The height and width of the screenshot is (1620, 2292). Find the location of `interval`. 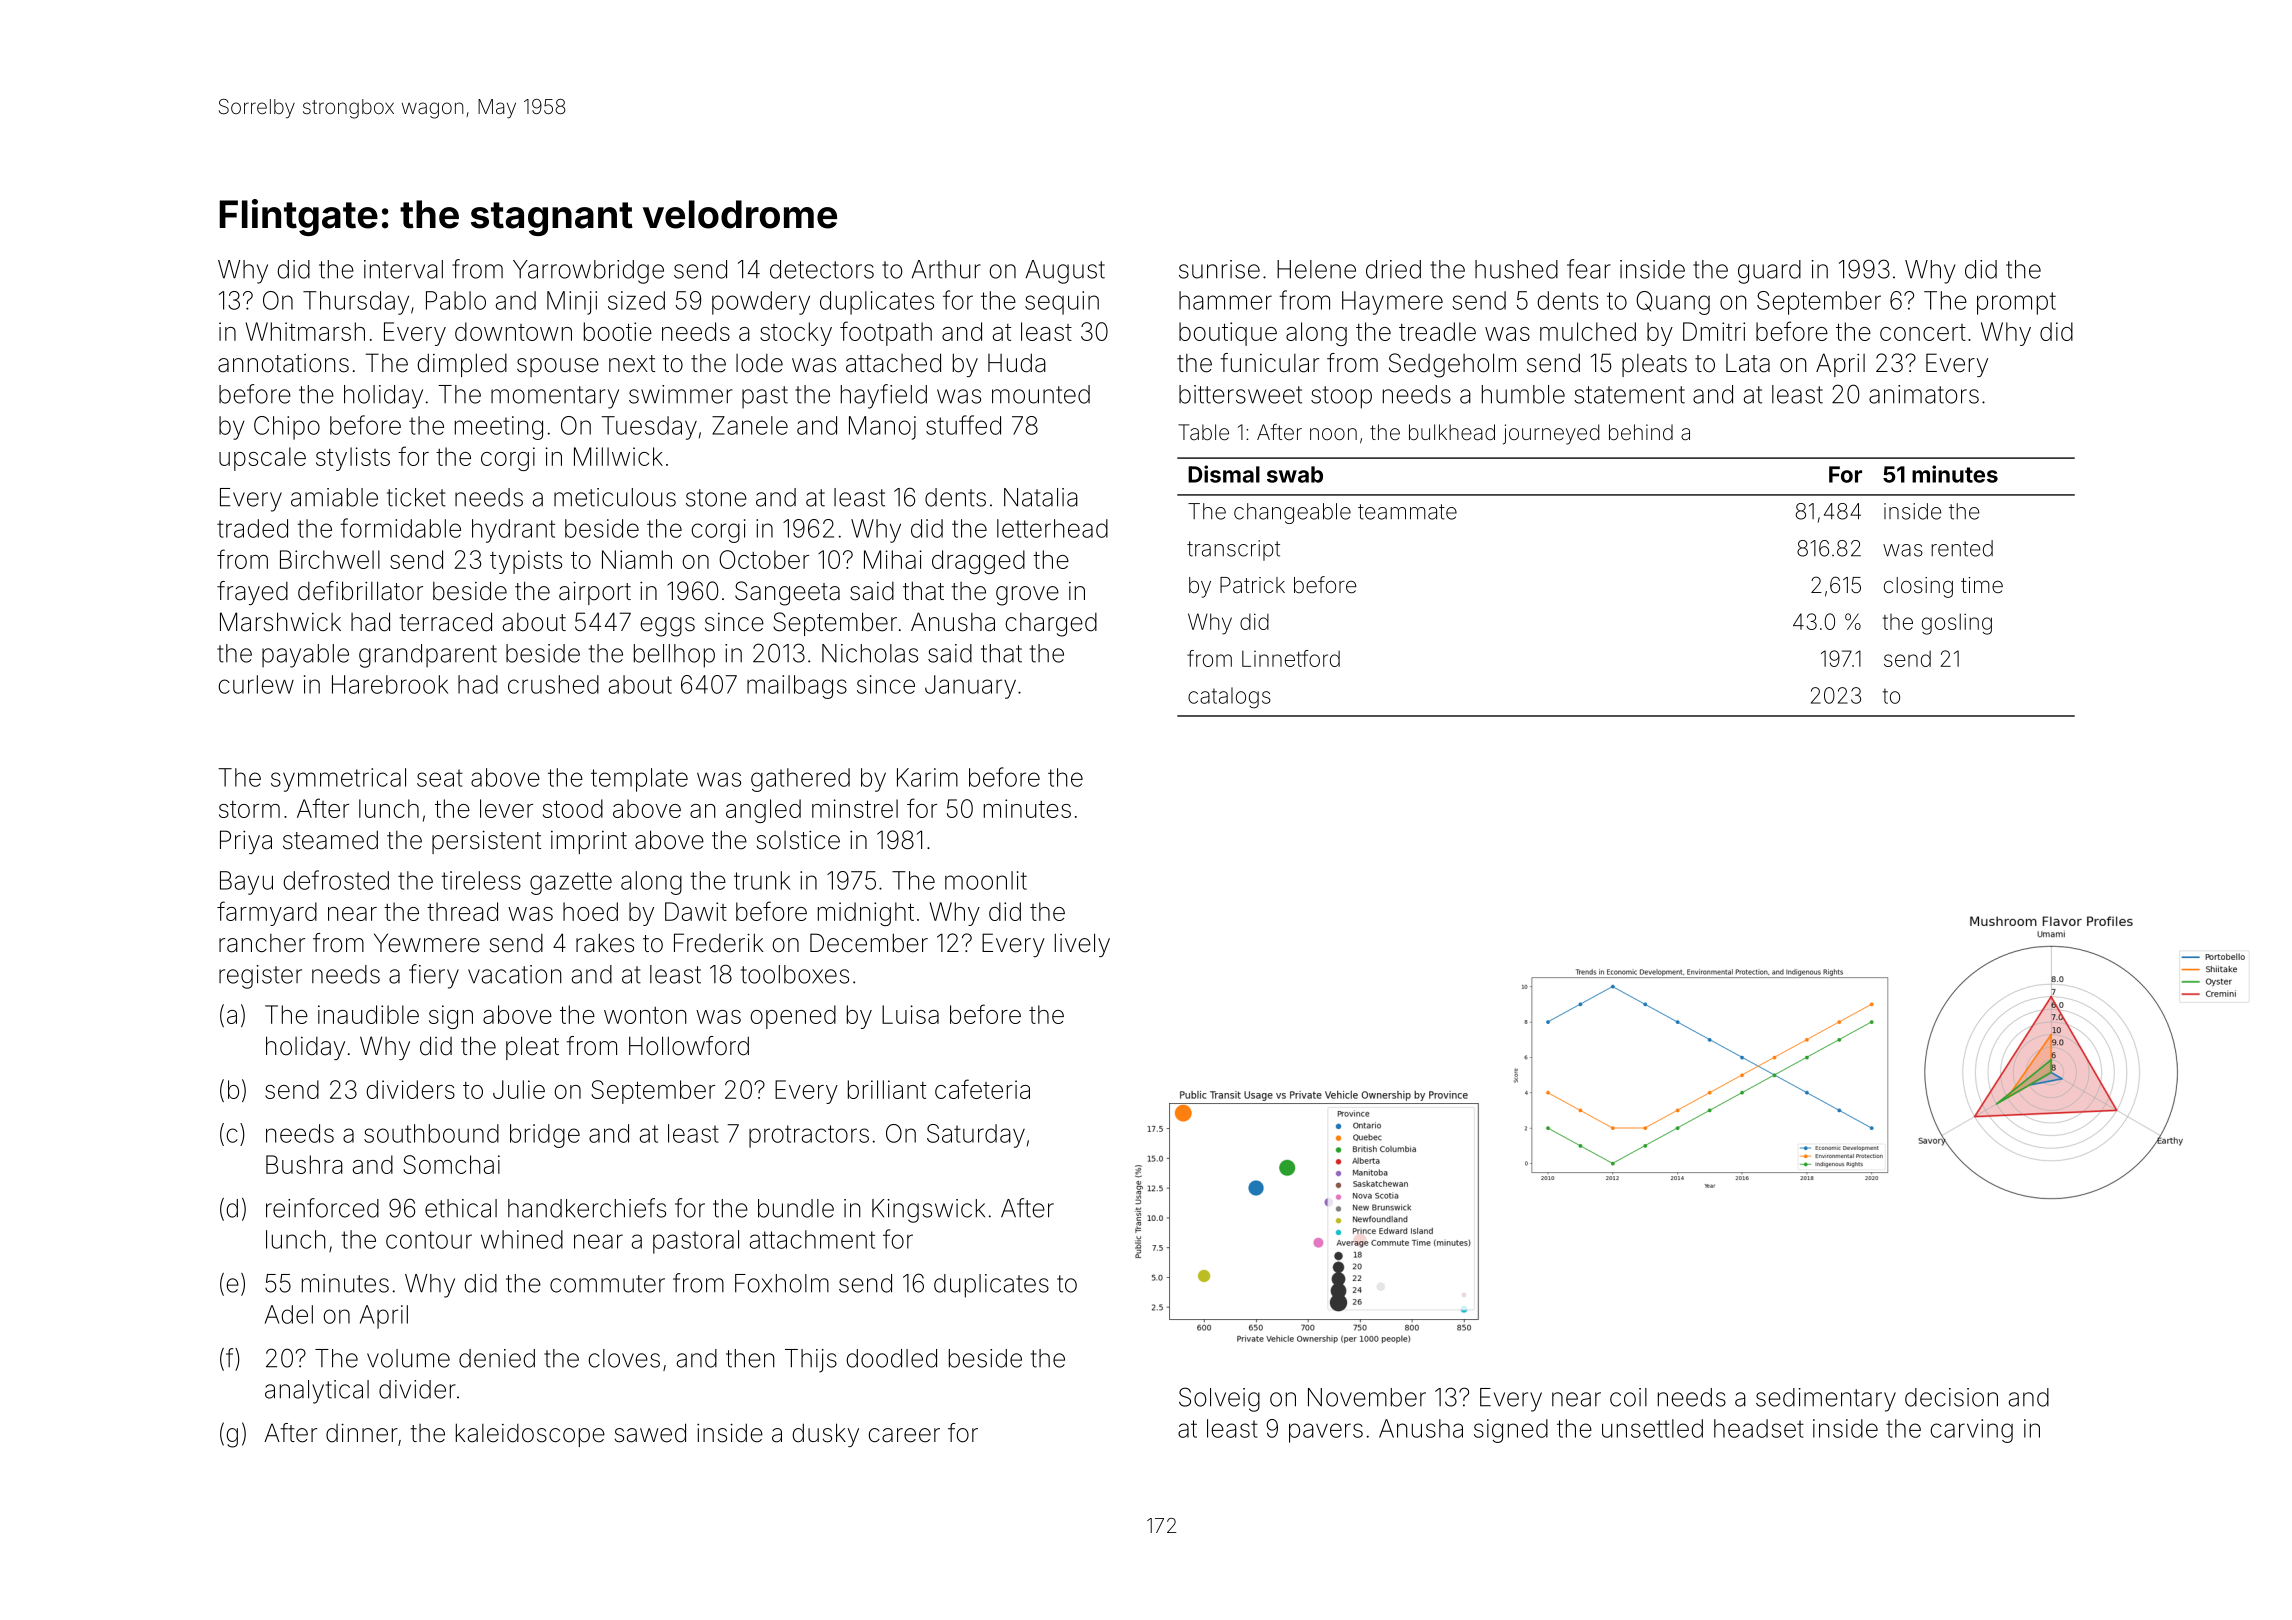

interval is located at coordinates (403, 269).
